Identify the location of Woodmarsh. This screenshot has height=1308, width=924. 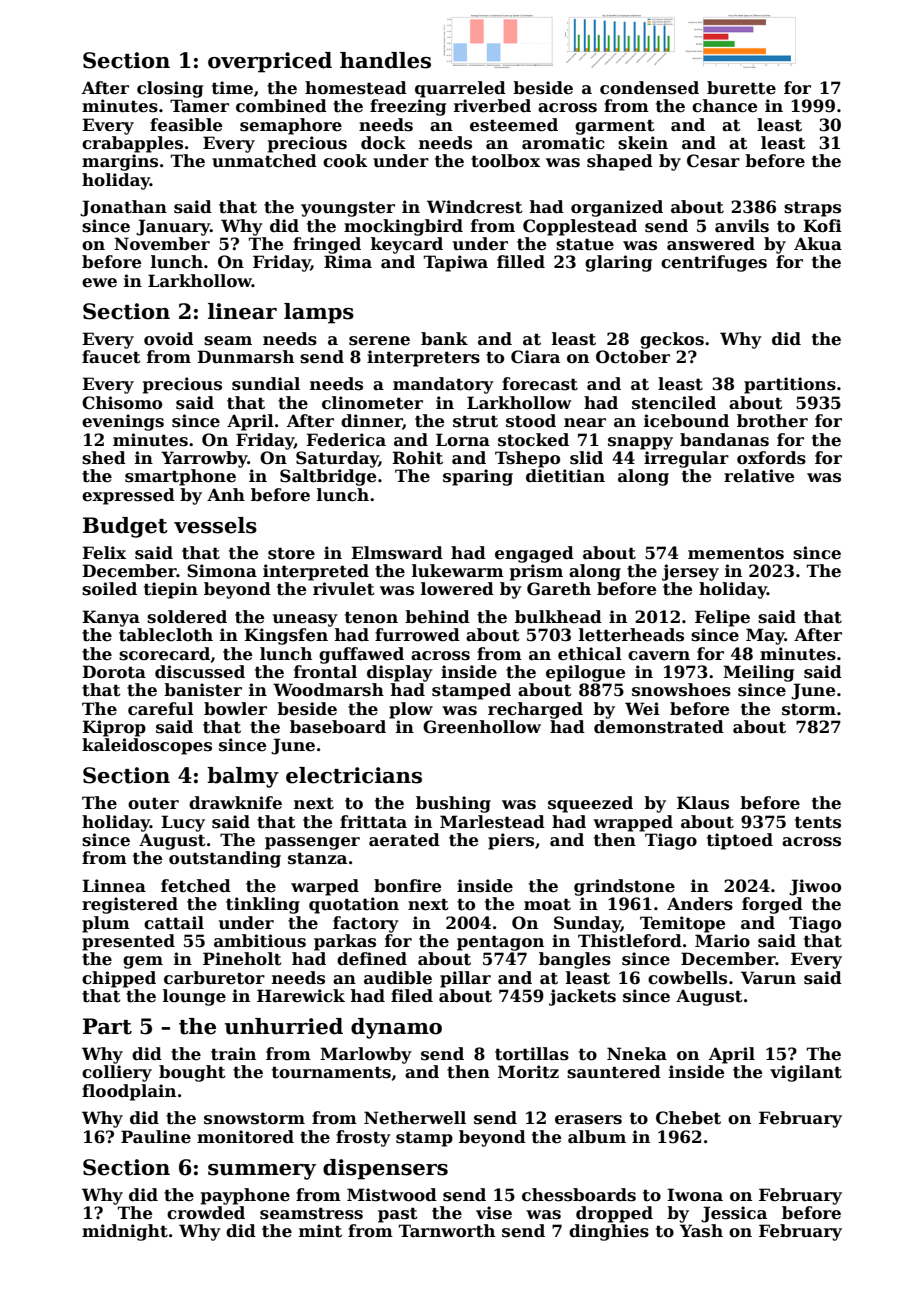
(328, 690).
